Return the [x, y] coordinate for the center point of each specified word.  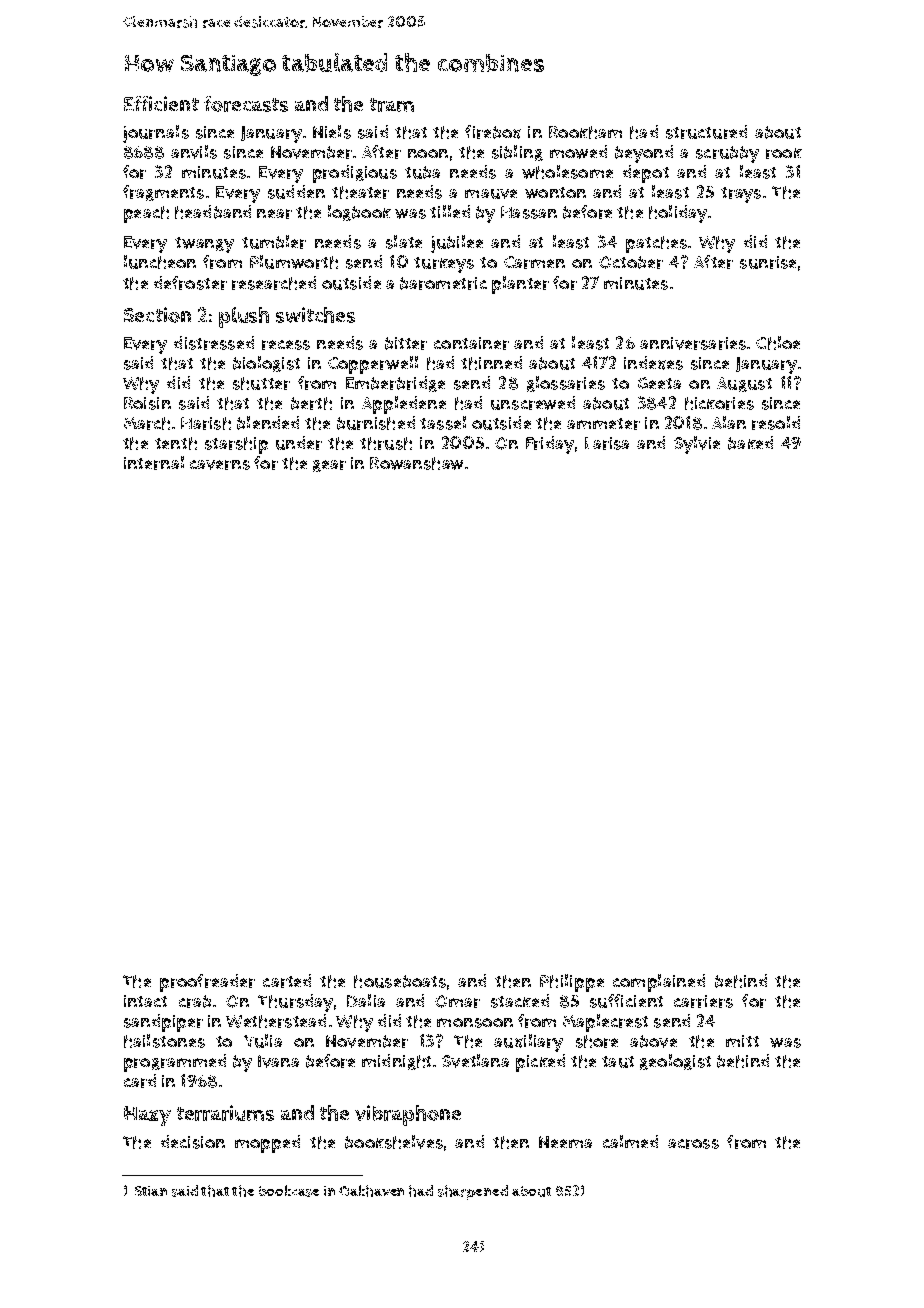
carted [287, 981]
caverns [220, 465]
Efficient [161, 103]
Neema [565, 1142]
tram [392, 105]
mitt [742, 1041]
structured [706, 132]
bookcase [289, 1191]
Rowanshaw [416, 463]
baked [750, 443]
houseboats [400, 981]
